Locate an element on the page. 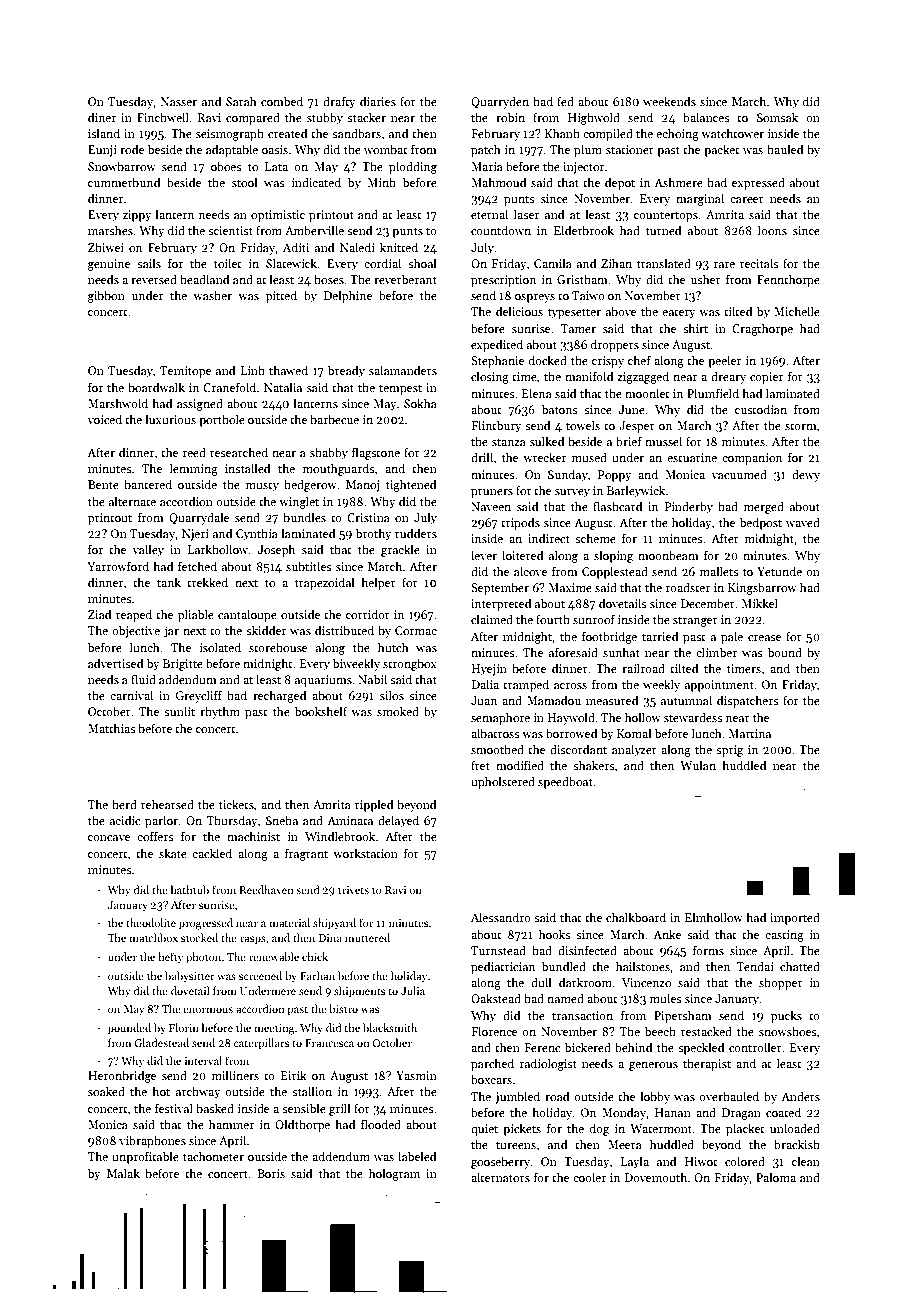 The image size is (908, 1316). pucks is located at coordinates (786, 1016).
